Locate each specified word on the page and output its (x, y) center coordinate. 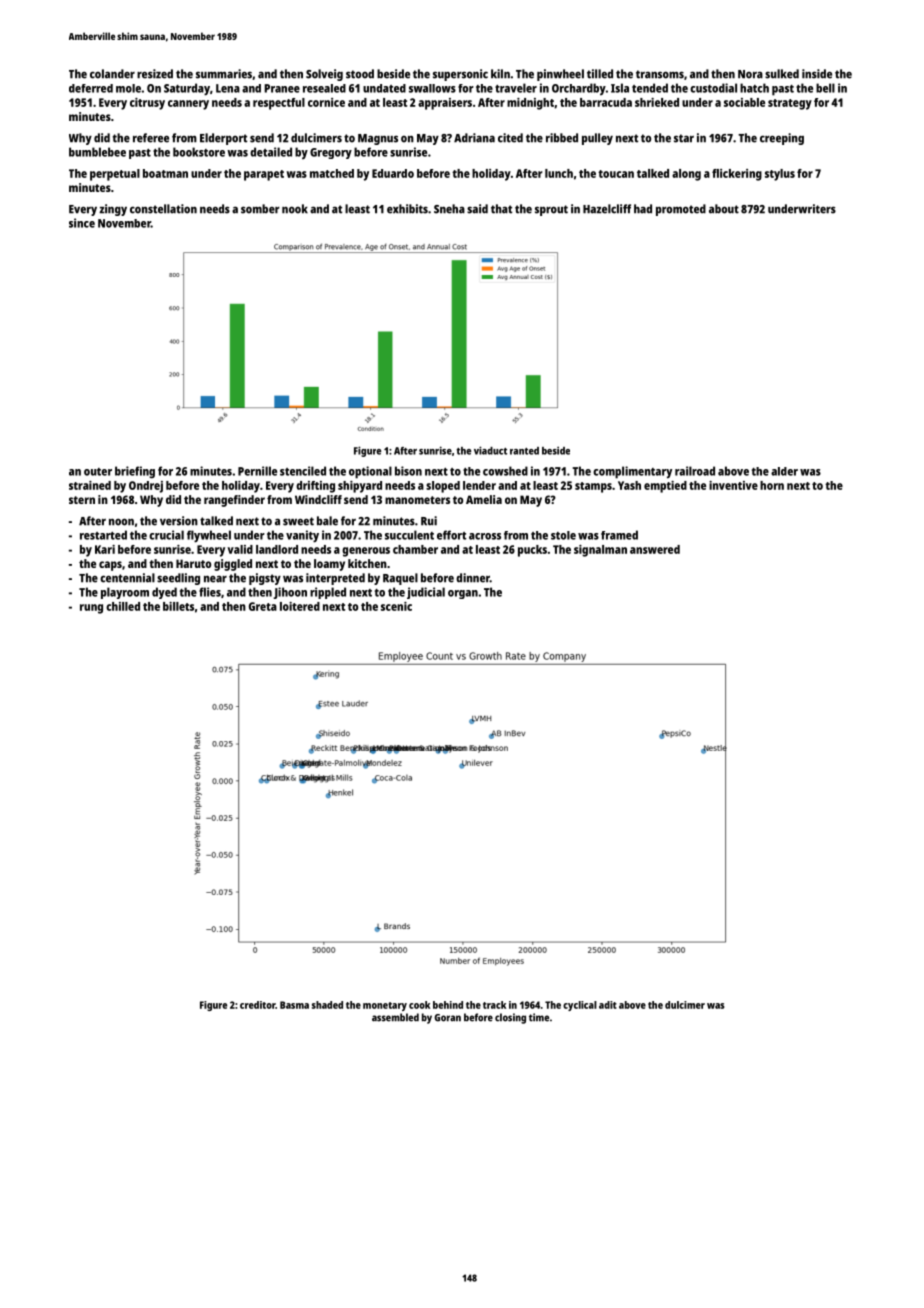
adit (608, 1005)
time (539, 1017)
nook (295, 209)
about (724, 209)
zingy (113, 210)
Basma (294, 1005)
